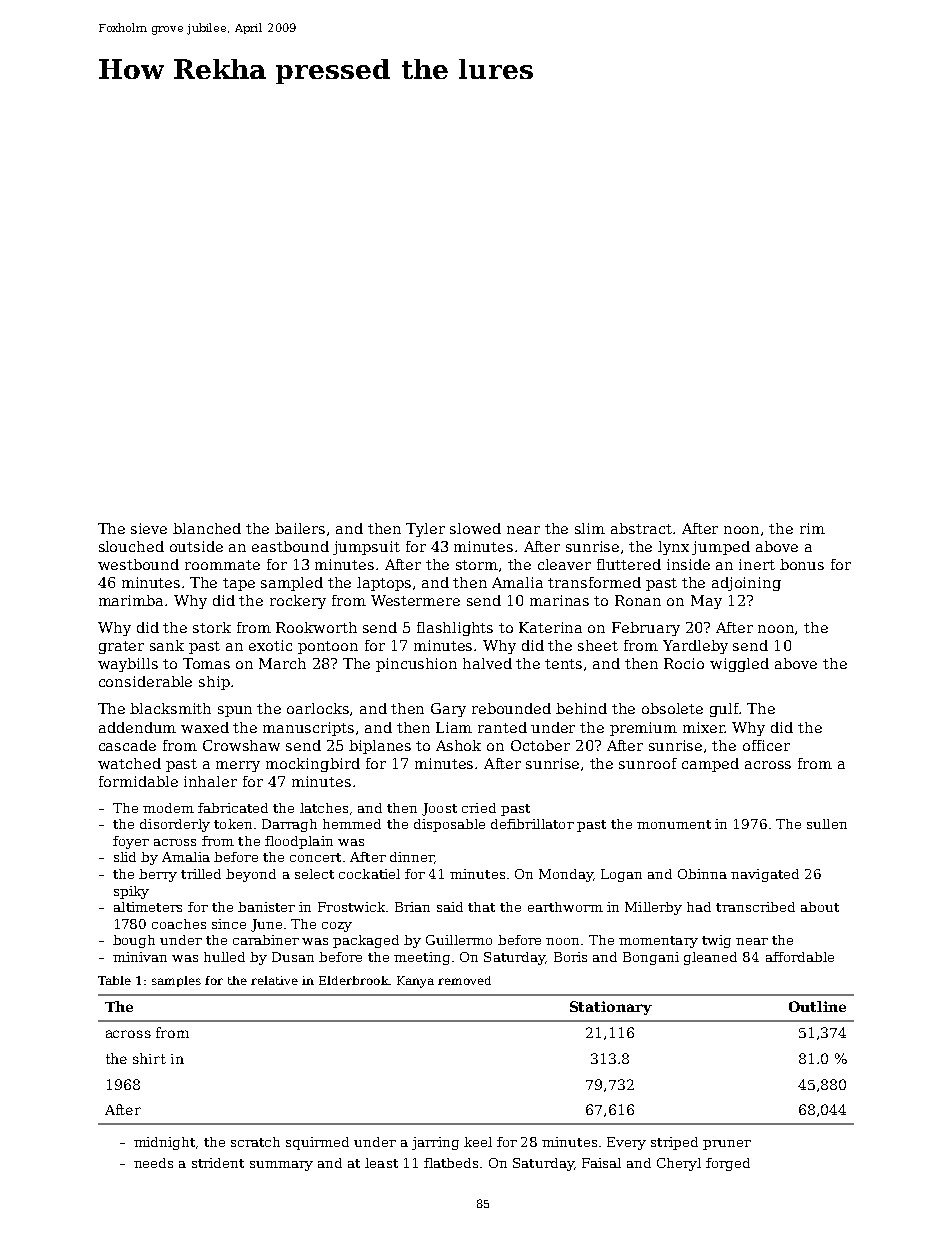  What do you see at coordinates (611, 1008) in the screenshot?
I see `Stationary` at bounding box center [611, 1008].
